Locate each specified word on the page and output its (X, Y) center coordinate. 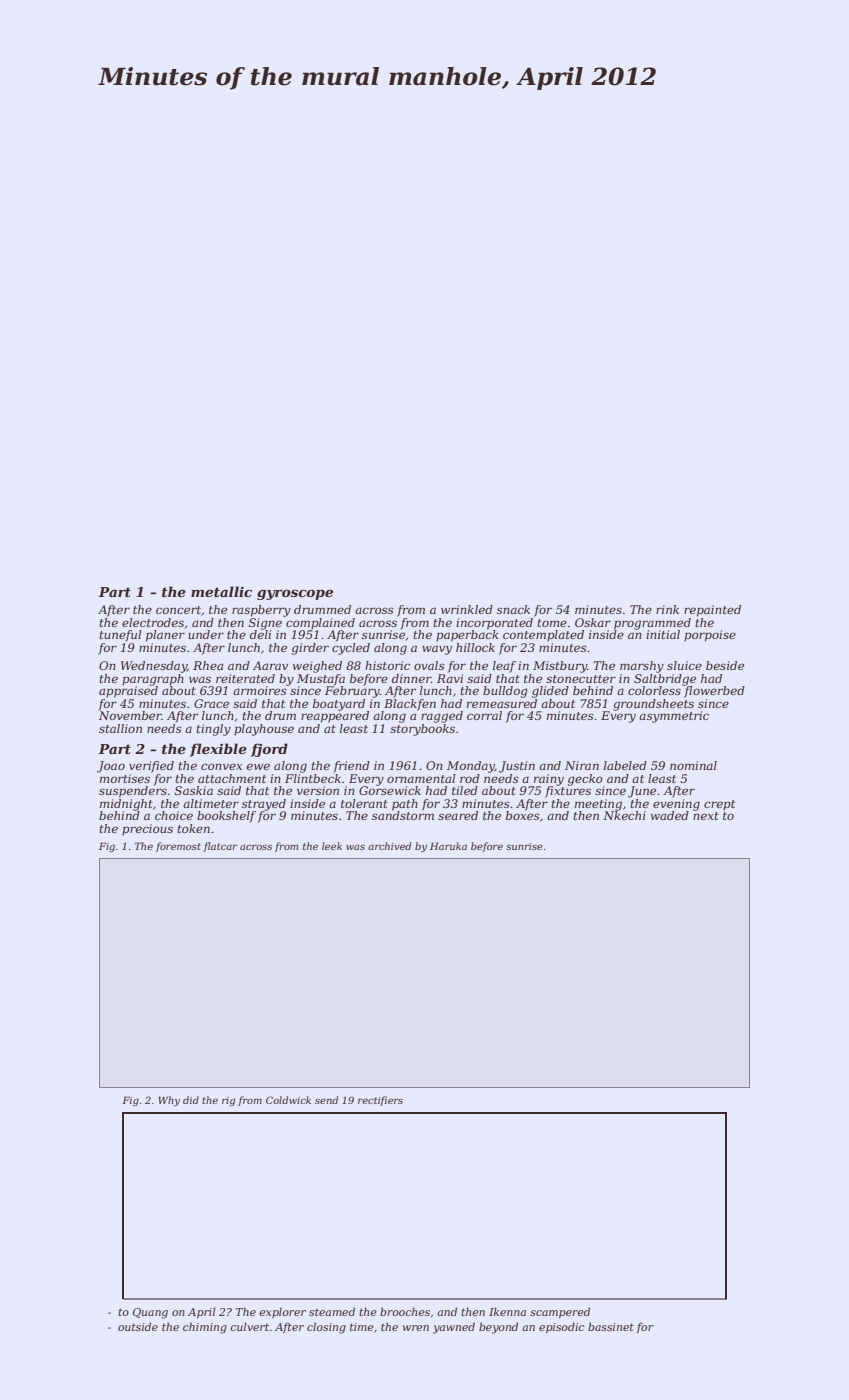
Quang (150, 1313)
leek (332, 846)
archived (389, 846)
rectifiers (380, 1101)
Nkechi (624, 815)
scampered (560, 1312)
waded (670, 815)
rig (228, 1101)
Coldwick (288, 1100)
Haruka (448, 846)
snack (513, 609)
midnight (126, 805)
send (326, 1100)
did (191, 1100)
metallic (221, 591)
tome (552, 623)
